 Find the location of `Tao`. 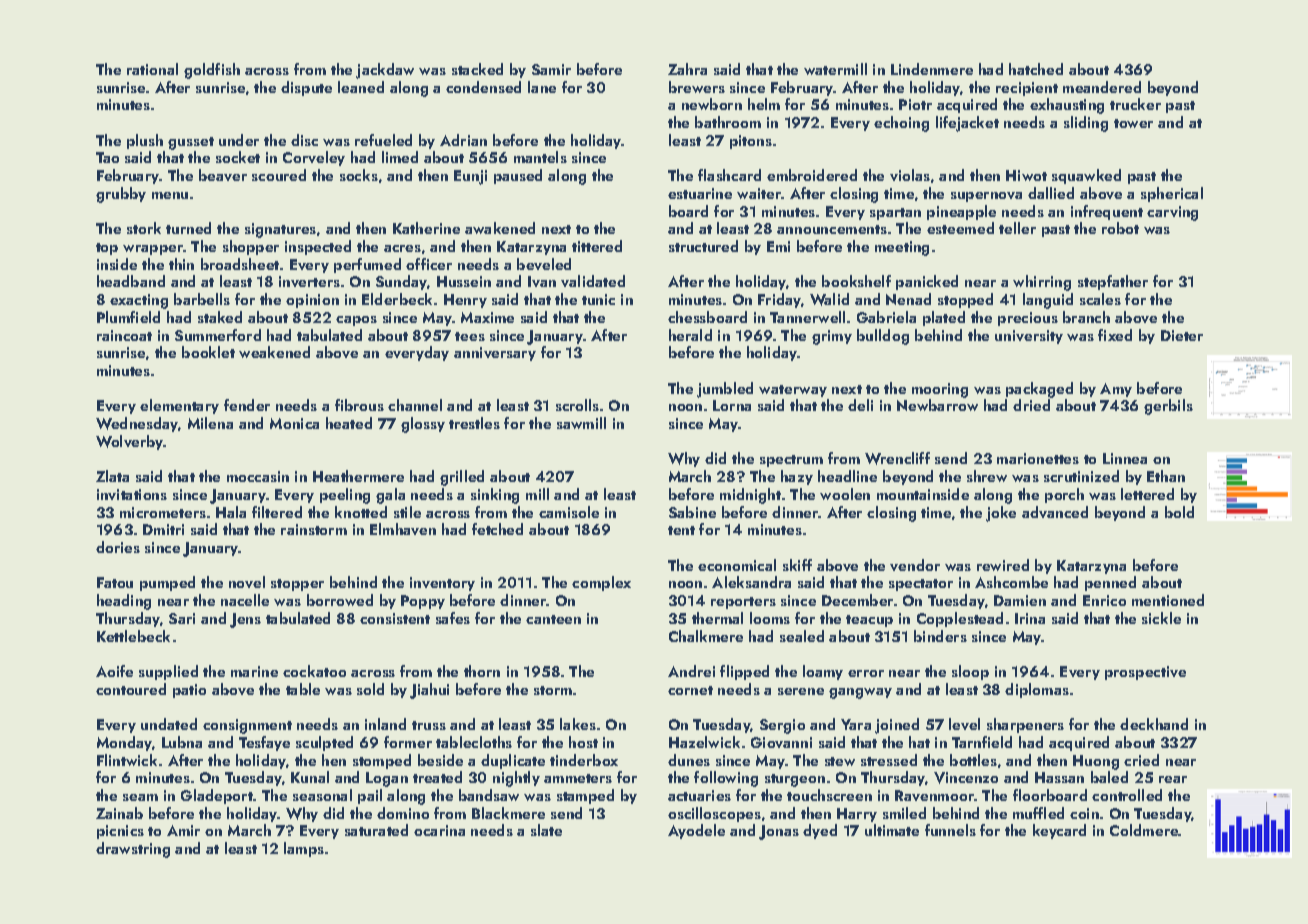

Tao is located at coordinates (107, 157).
